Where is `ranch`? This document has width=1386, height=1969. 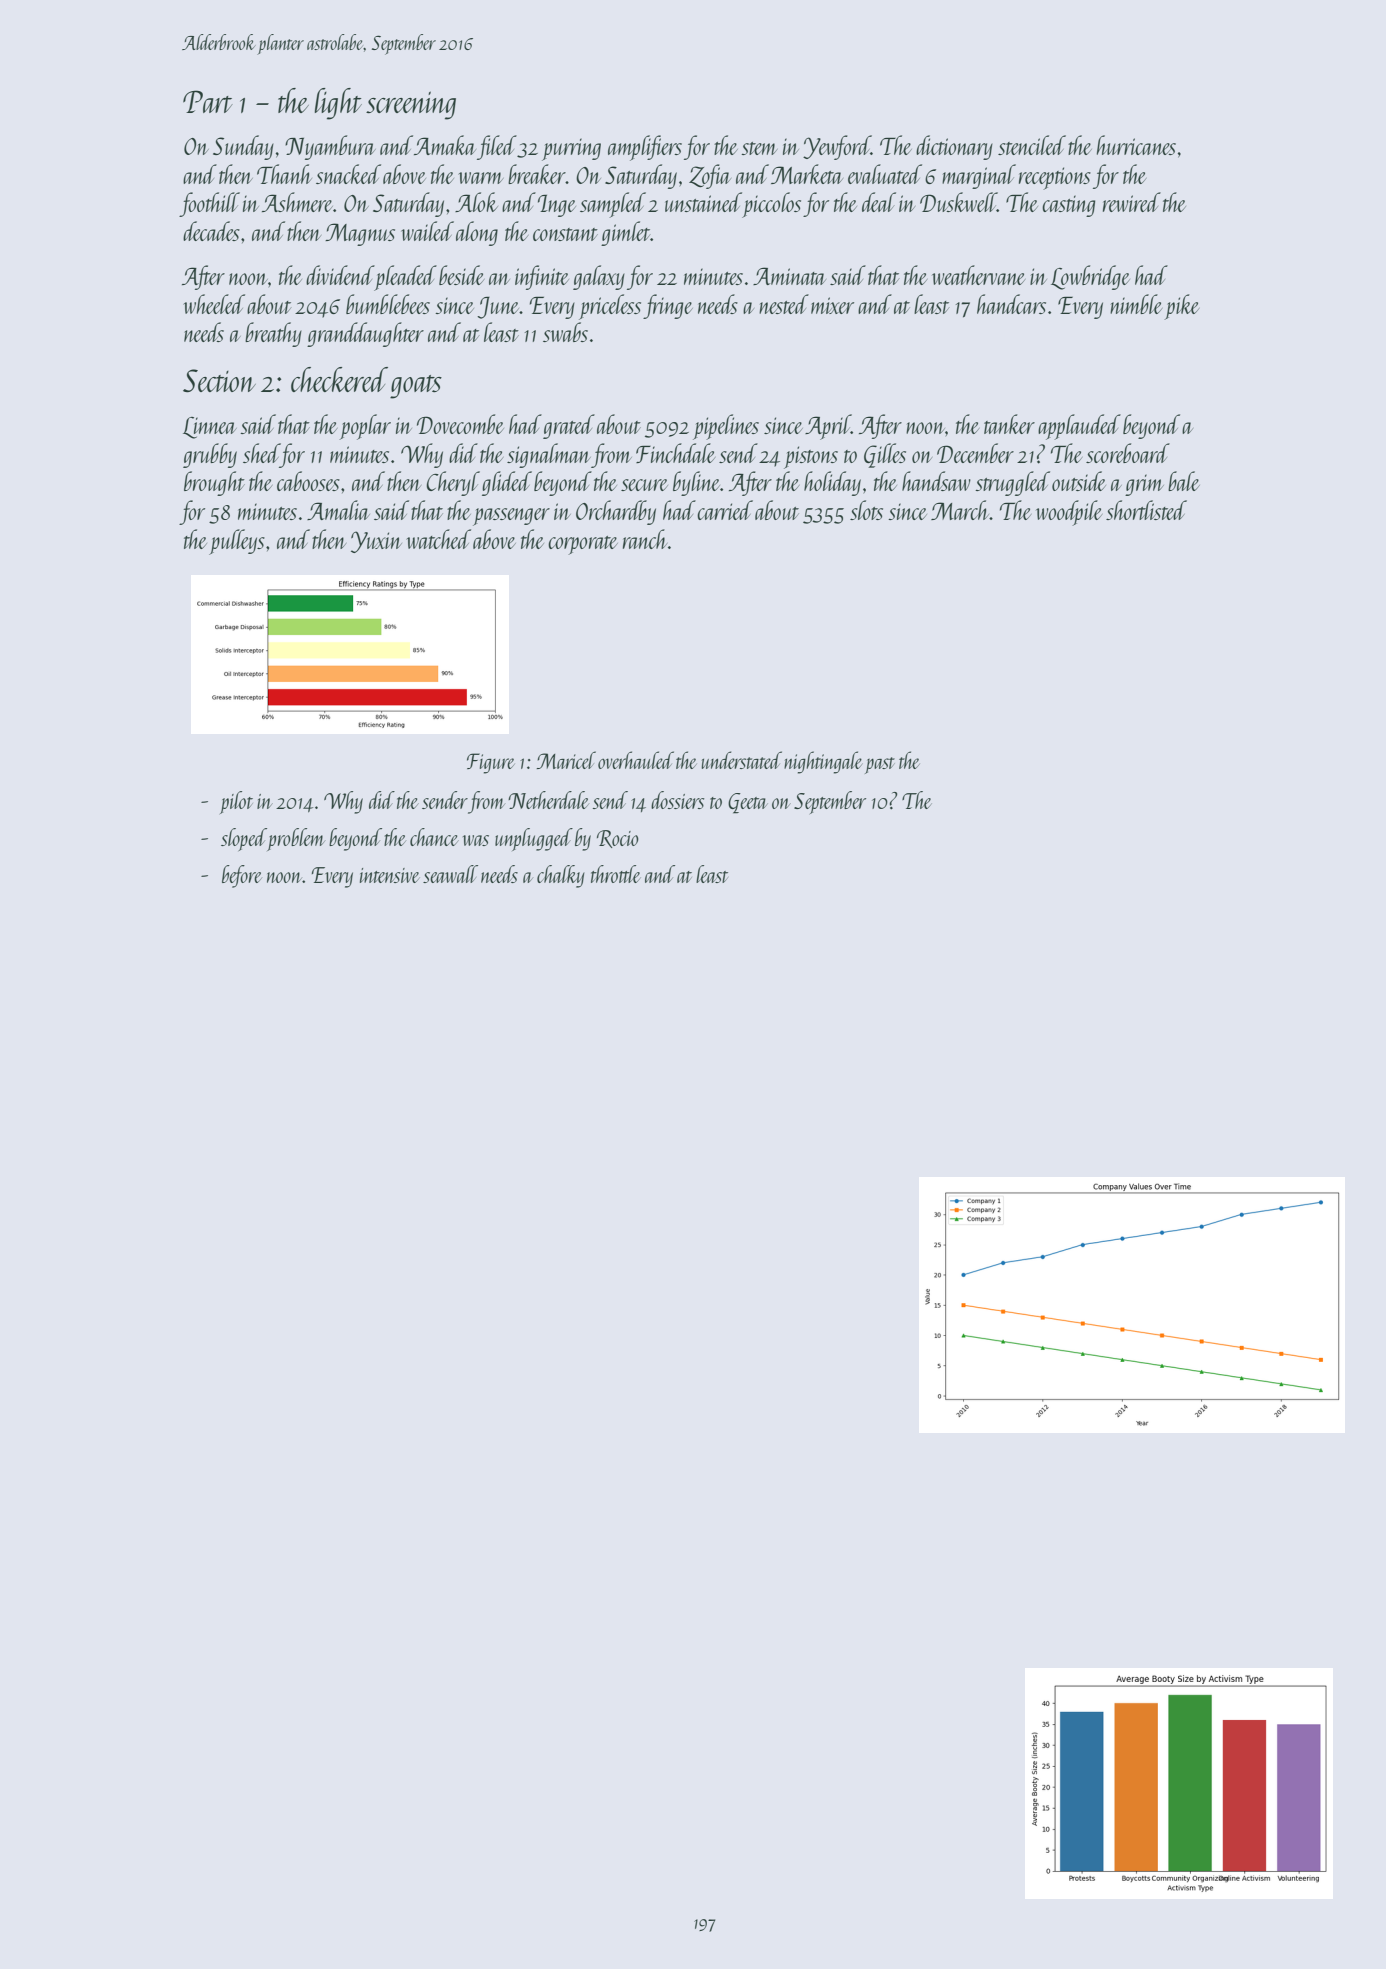 ranch is located at coordinates (645, 539).
